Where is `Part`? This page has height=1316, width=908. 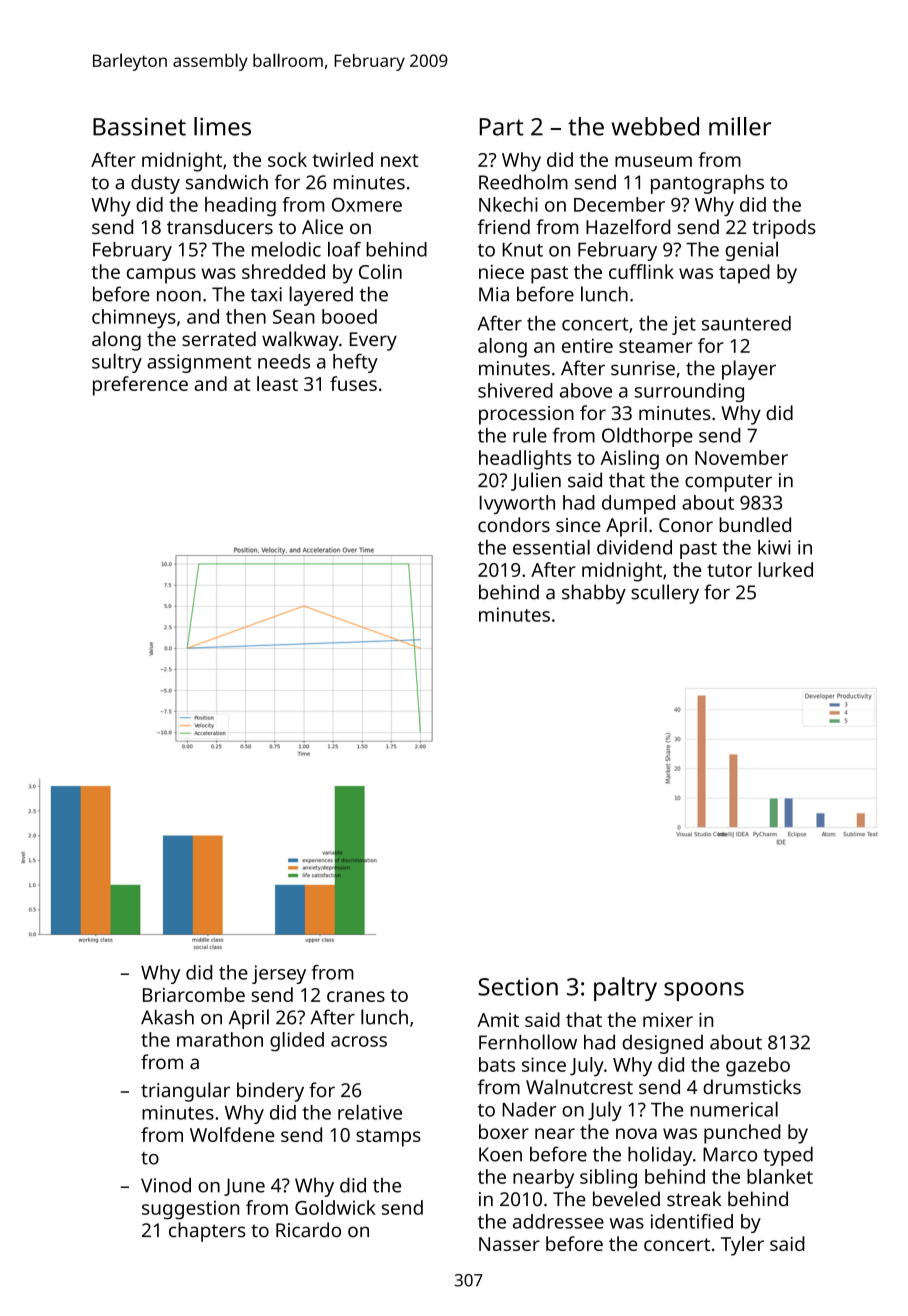 Part is located at coordinates (501, 127).
